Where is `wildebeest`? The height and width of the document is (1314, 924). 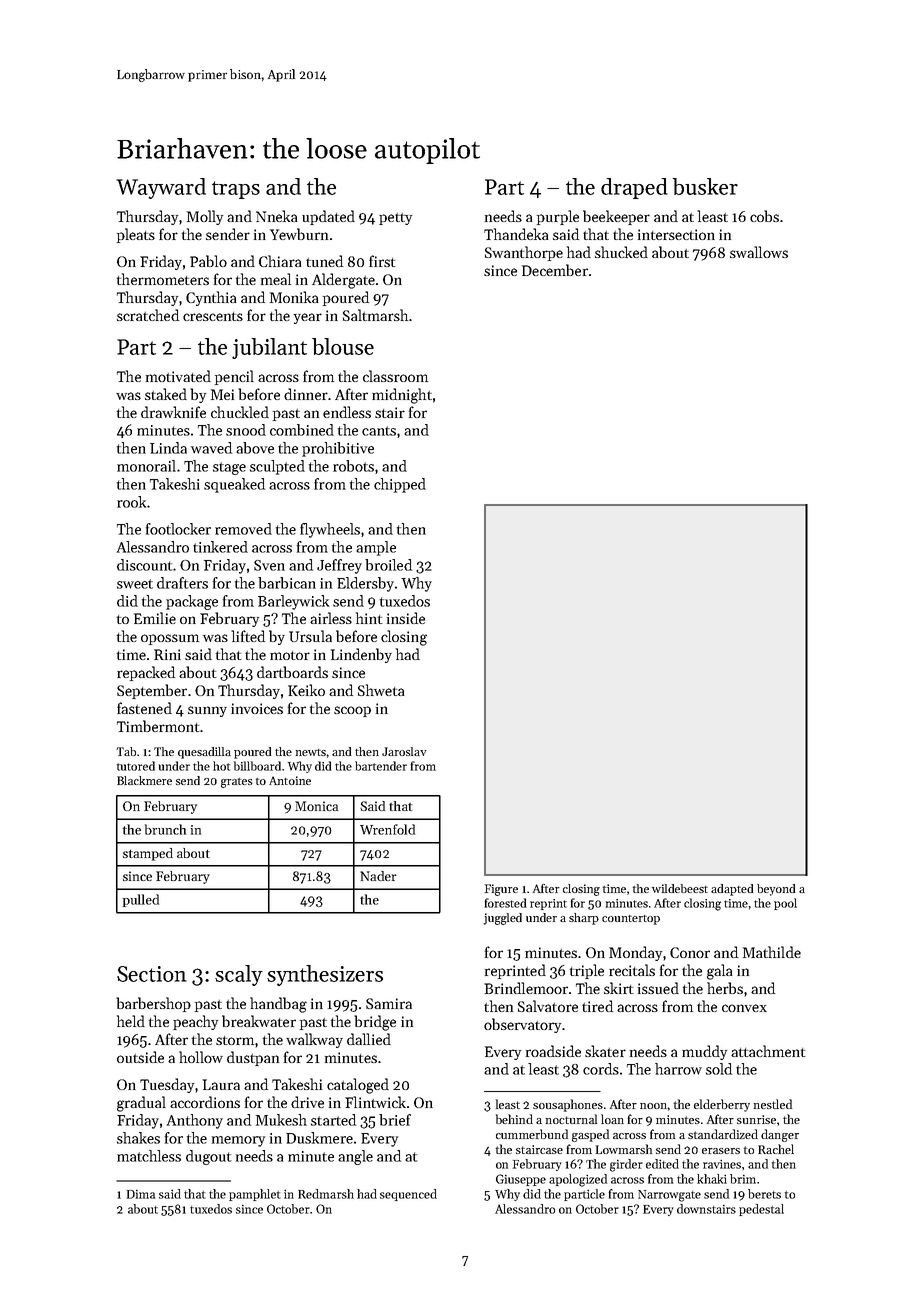
wildebeest is located at coordinates (680, 888).
